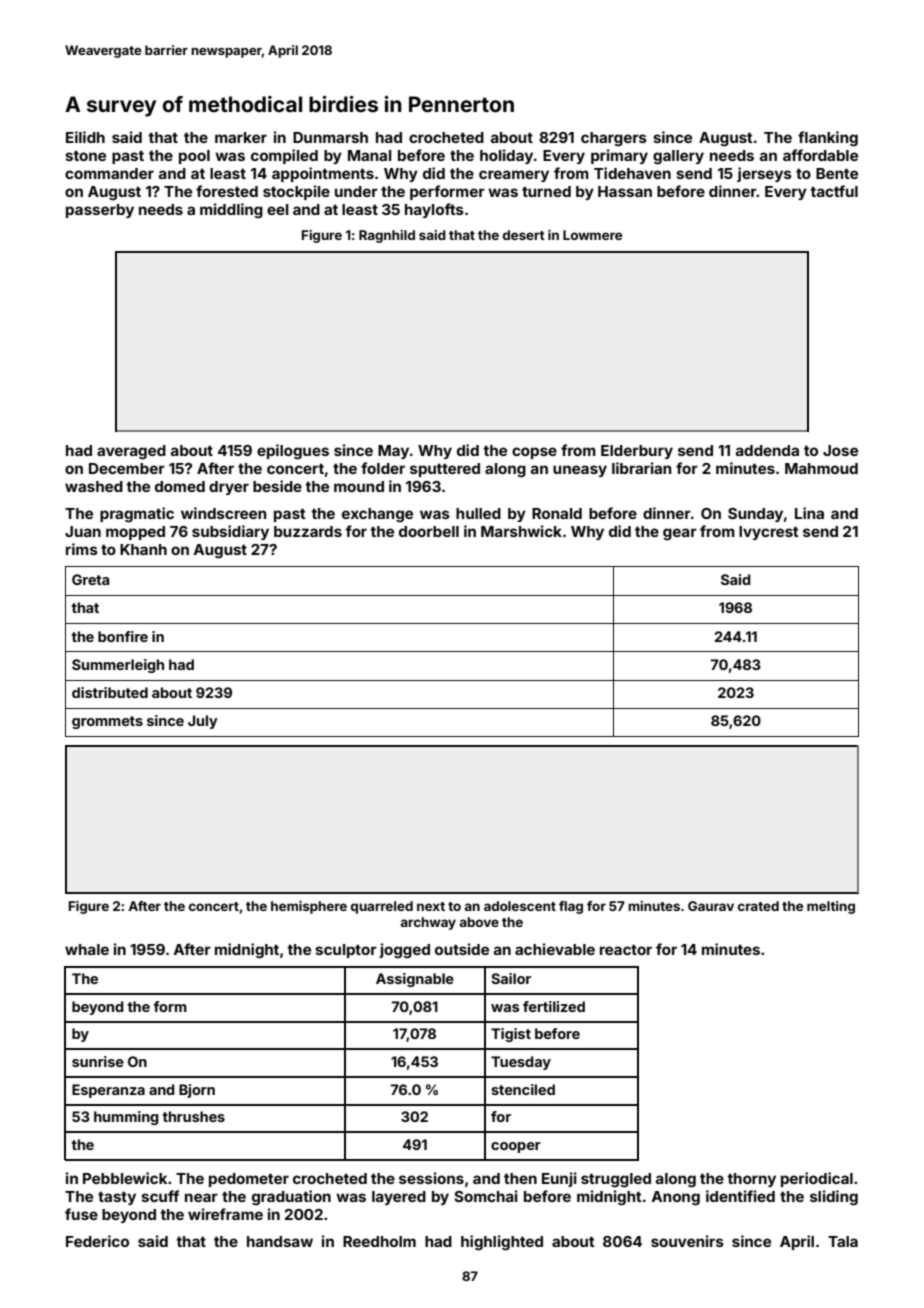  I want to click on tactful, so click(834, 191).
